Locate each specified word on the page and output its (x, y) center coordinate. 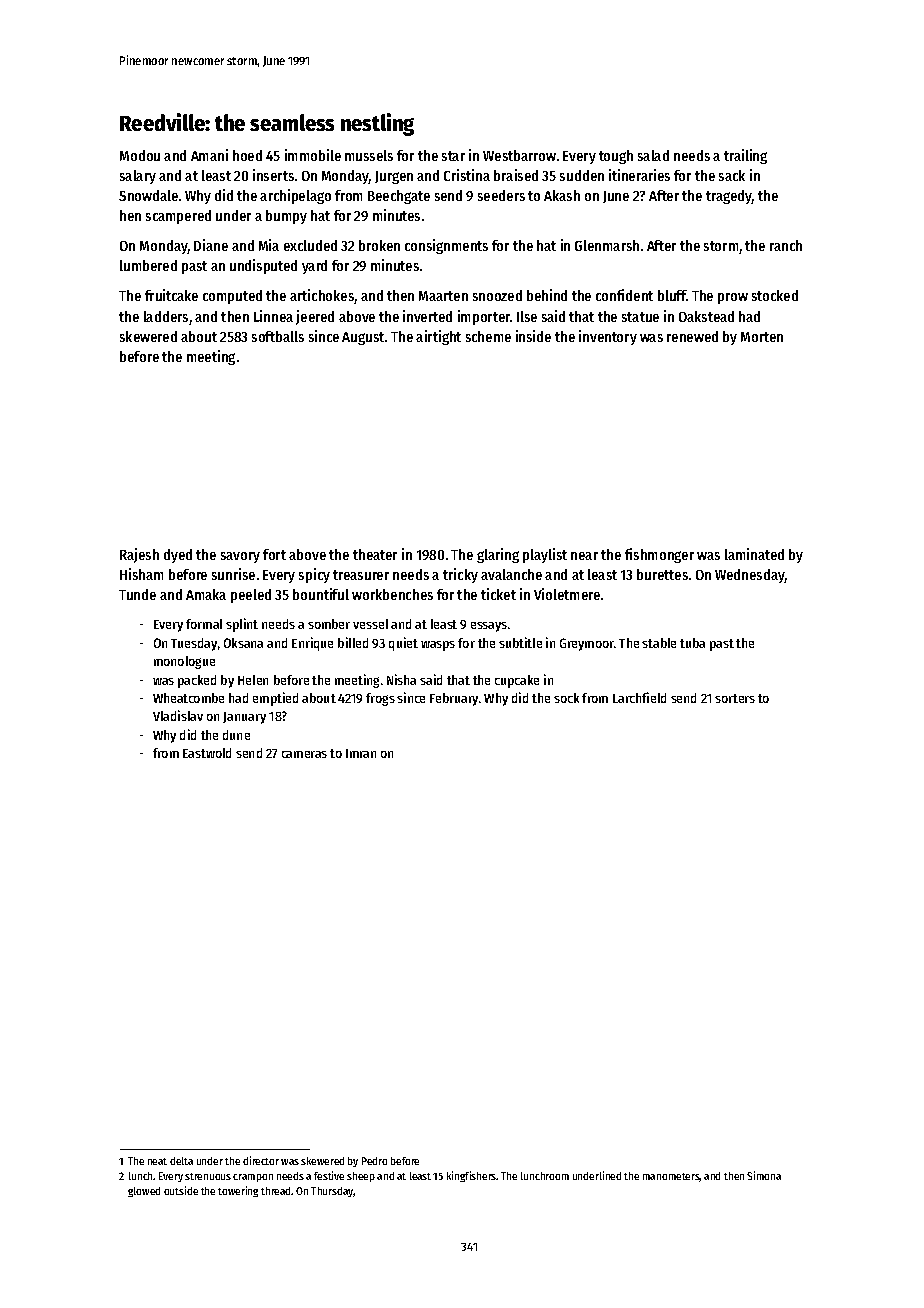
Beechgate (399, 197)
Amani (209, 155)
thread (276, 1191)
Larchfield (639, 697)
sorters (735, 698)
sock (566, 698)
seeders (501, 195)
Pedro (374, 1161)
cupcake (517, 681)
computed (232, 297)
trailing (745, 156)
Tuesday (194, 644)
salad (653, 155)
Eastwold (207, 753)
